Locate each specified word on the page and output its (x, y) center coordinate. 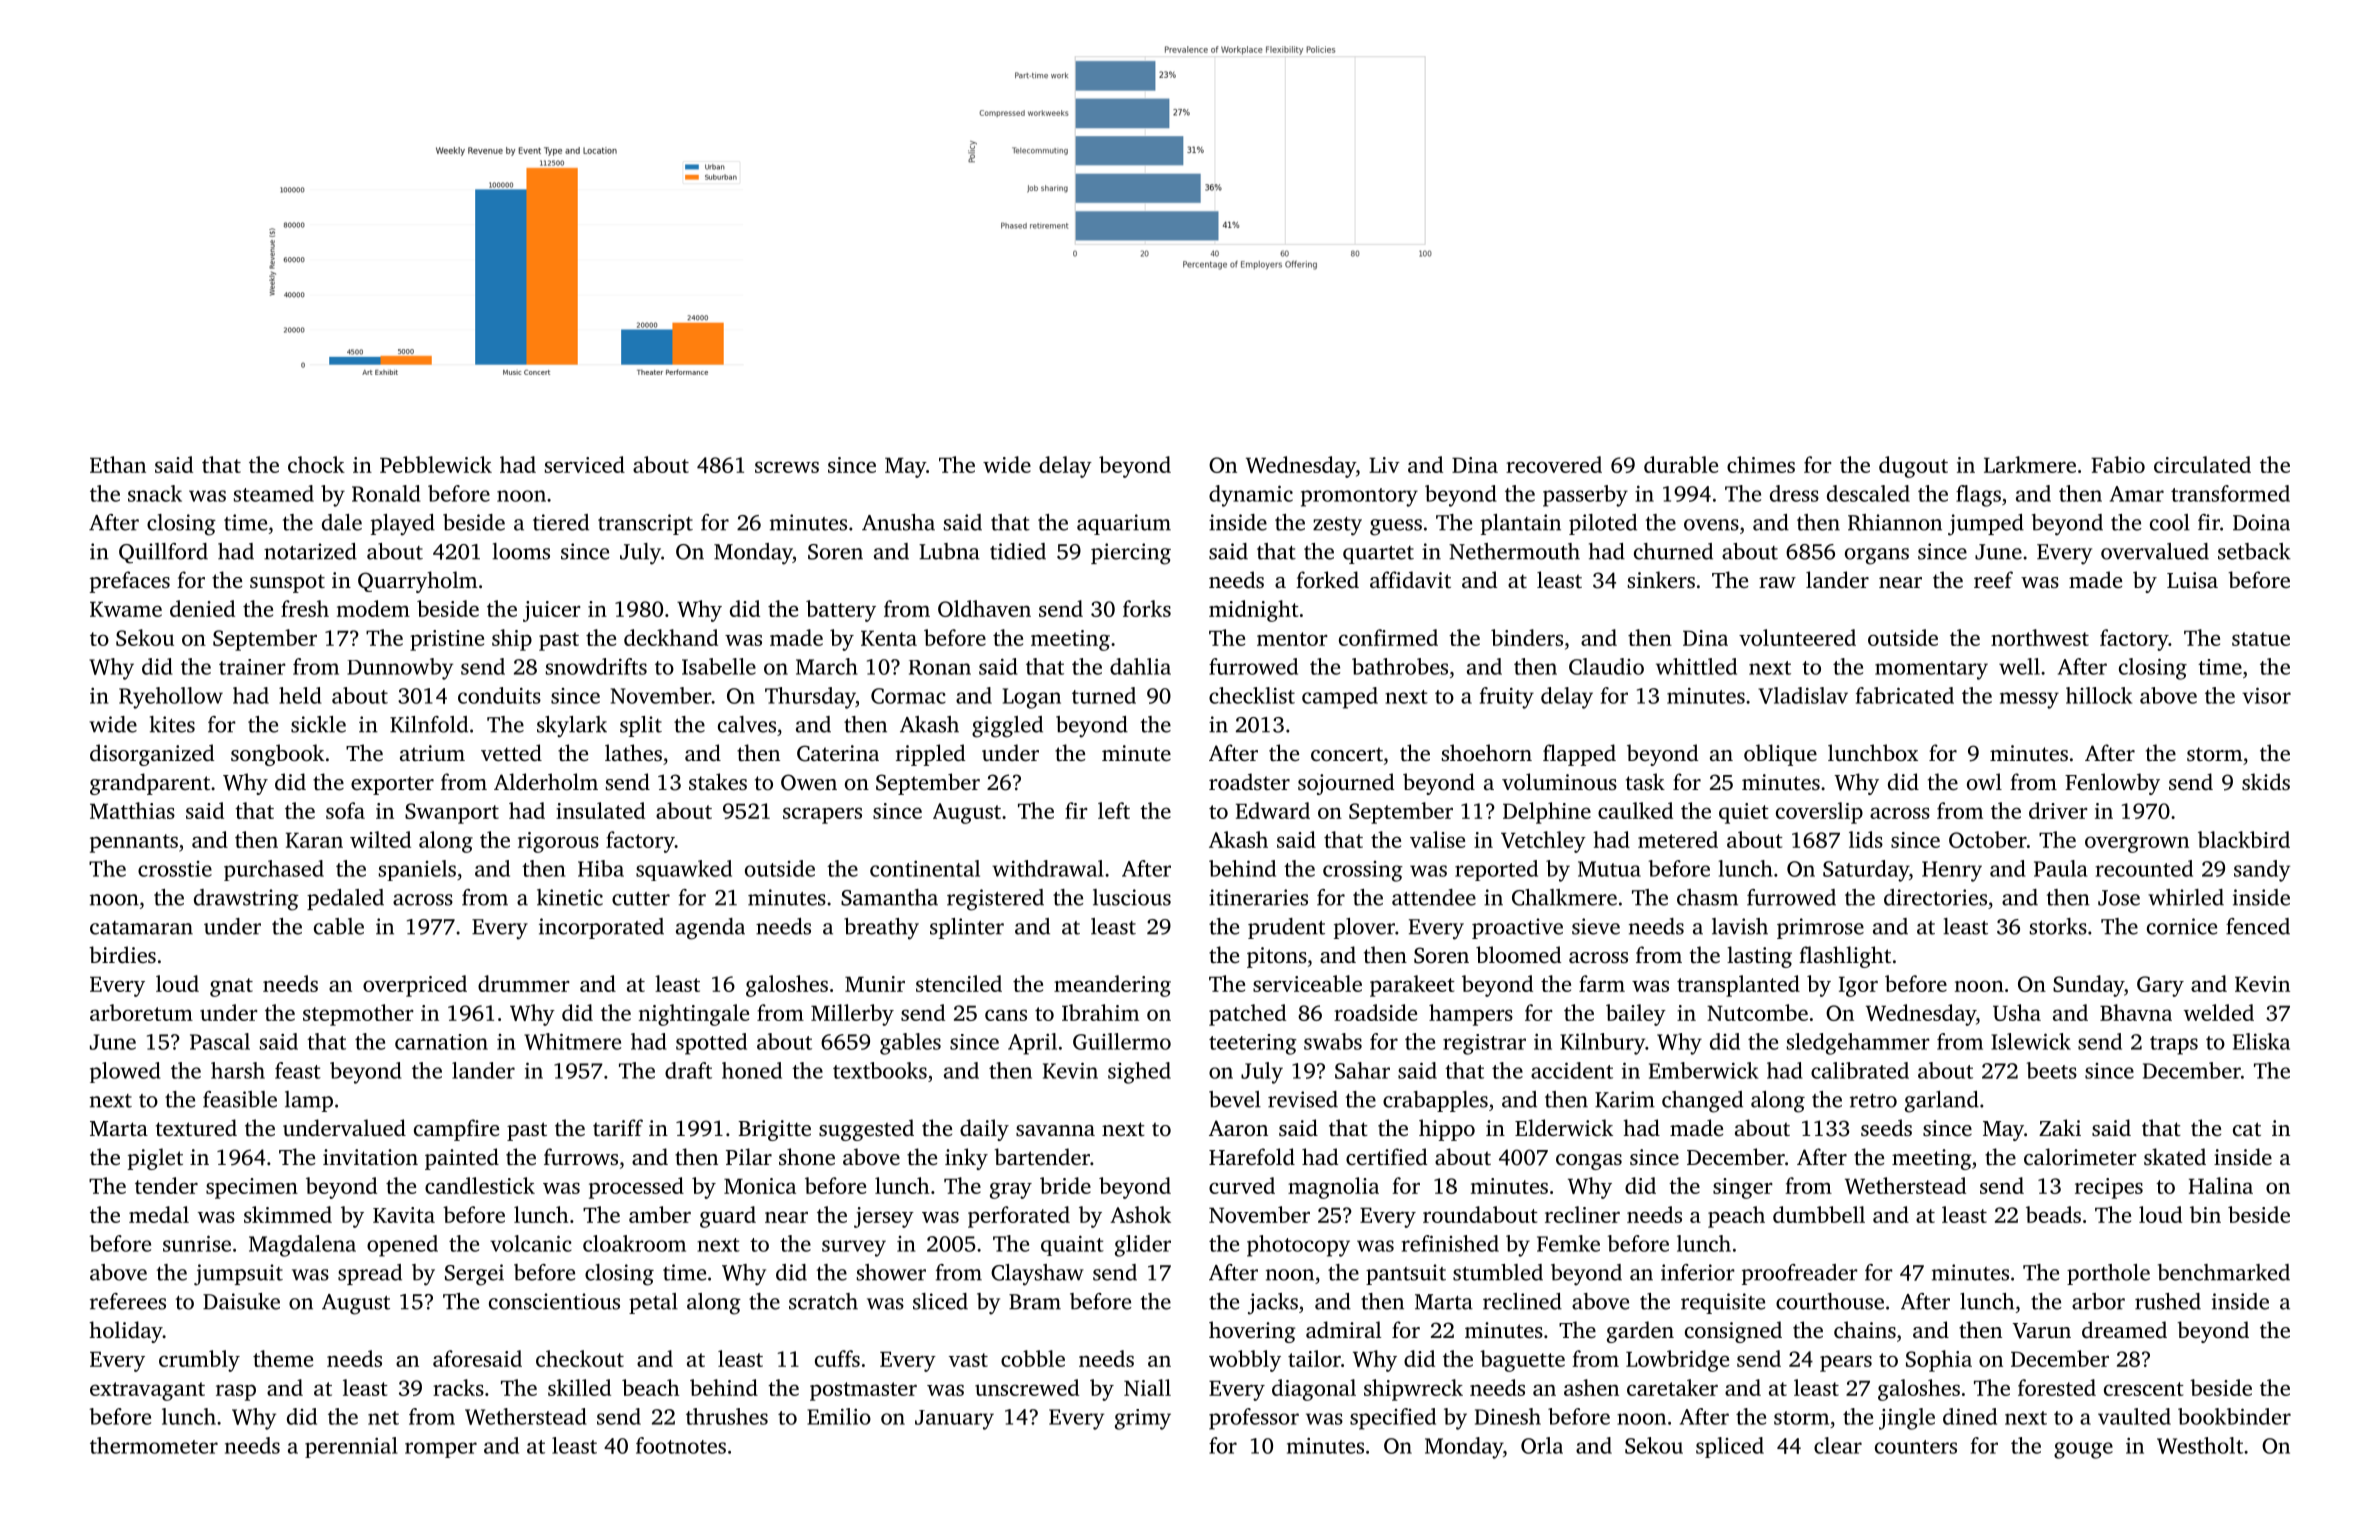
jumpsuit (238, 1275)
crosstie (175, 869)
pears (1846, 1363)
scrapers (822, 815)
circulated (2202, 464)
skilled (579, 1387)
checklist (1252, 695)
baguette (1522, 1361)
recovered (1554, 464)
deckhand (671, 637)
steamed (274, 493)
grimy (1143, 1419)
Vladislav (1803, 695)
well (2019, 666)
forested (2057, 1387)
